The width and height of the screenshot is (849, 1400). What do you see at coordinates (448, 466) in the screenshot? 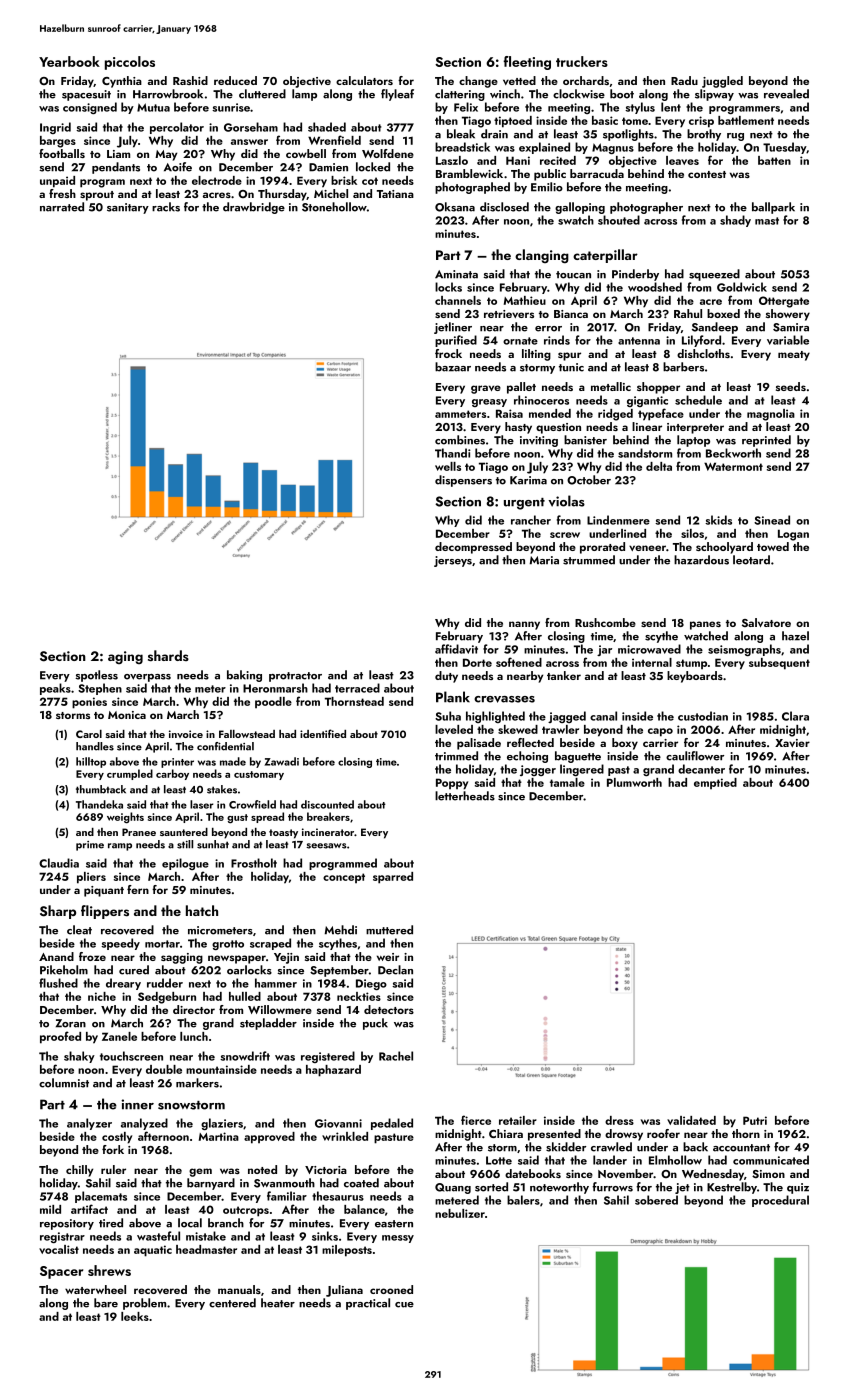
I see `wells` at bounding box center [448, 466].
